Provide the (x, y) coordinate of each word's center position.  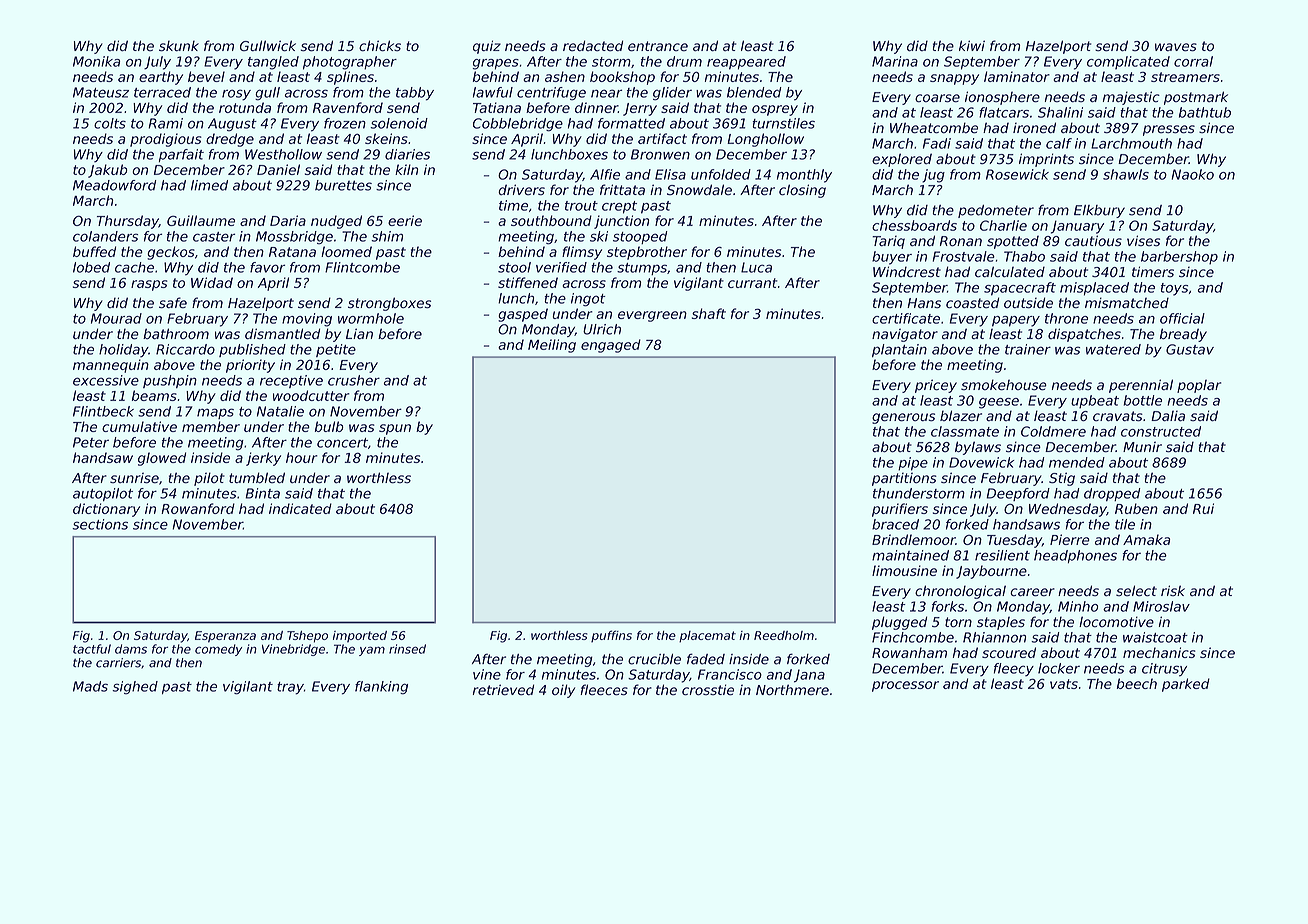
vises (1143, 241)
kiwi (972, 45)
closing (802, 191)
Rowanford (198, 508)
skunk (179, 46)
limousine (904, 570)
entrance (658, 46)
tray (290, 688)
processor (905, 686)
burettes (343, 185)
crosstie (708, 690)
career (1032, 592)
